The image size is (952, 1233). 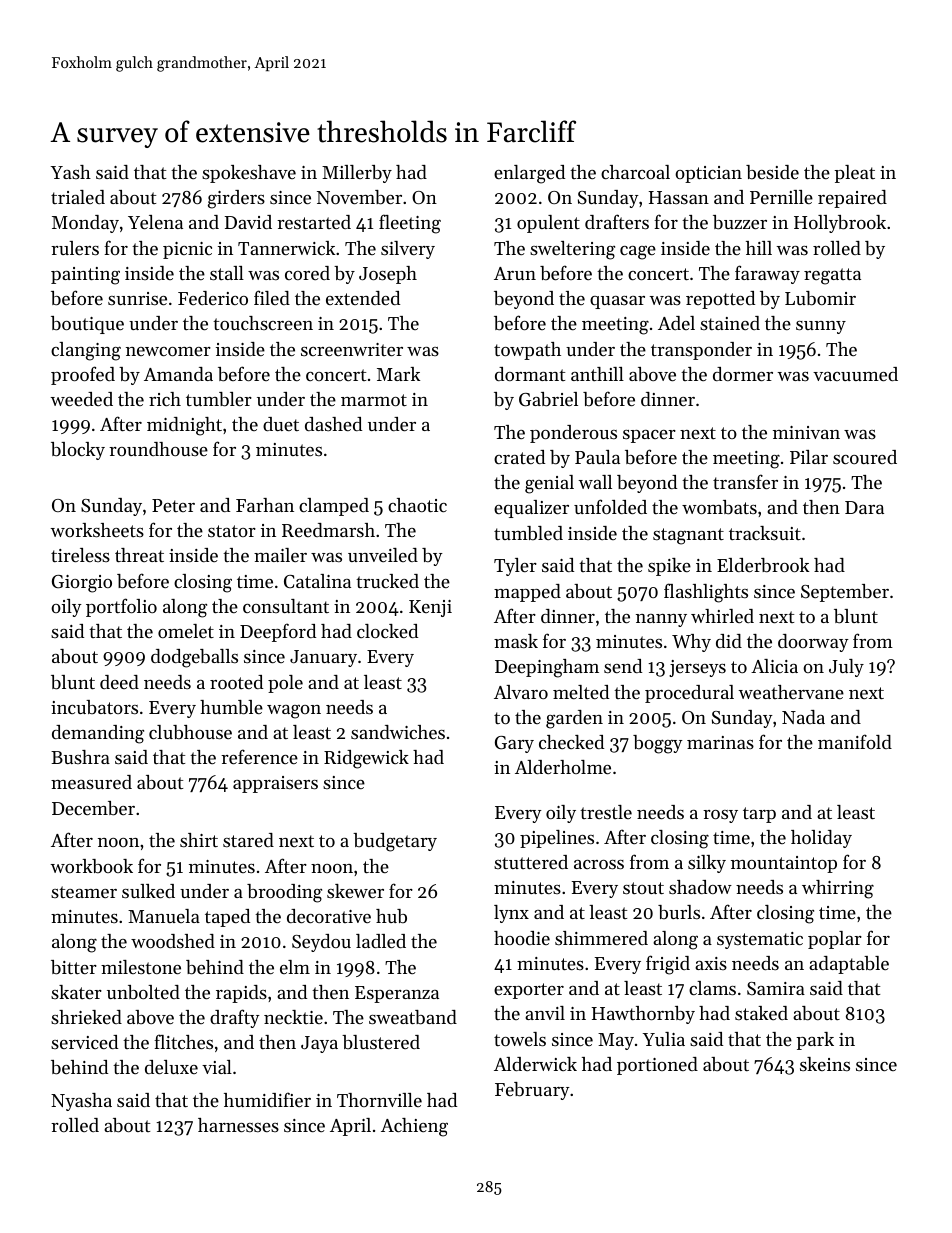 I want to click on poplar, so click(x=835, y=940).
